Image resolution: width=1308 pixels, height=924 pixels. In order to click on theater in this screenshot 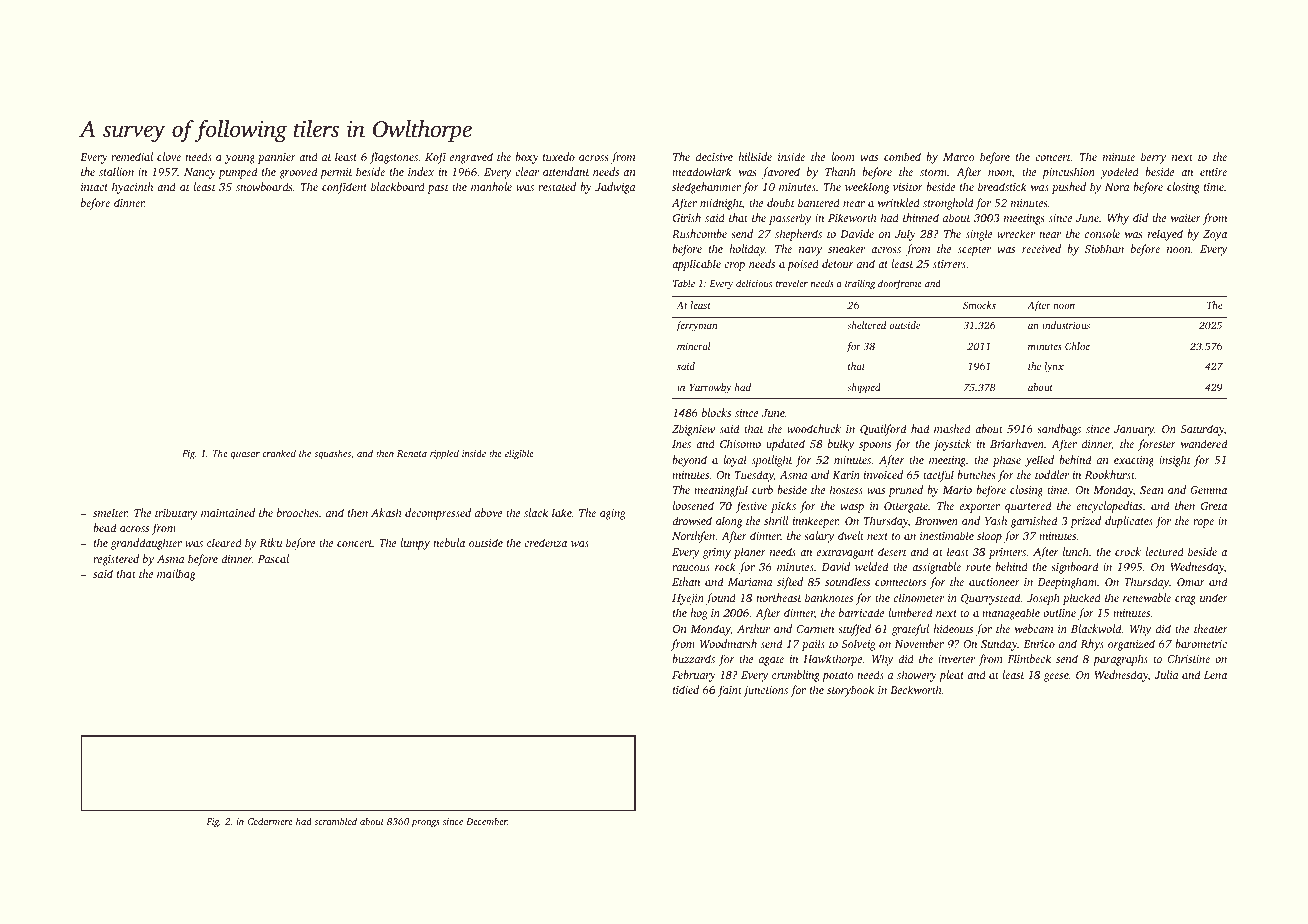, I will do `click(1211, 628)`.
